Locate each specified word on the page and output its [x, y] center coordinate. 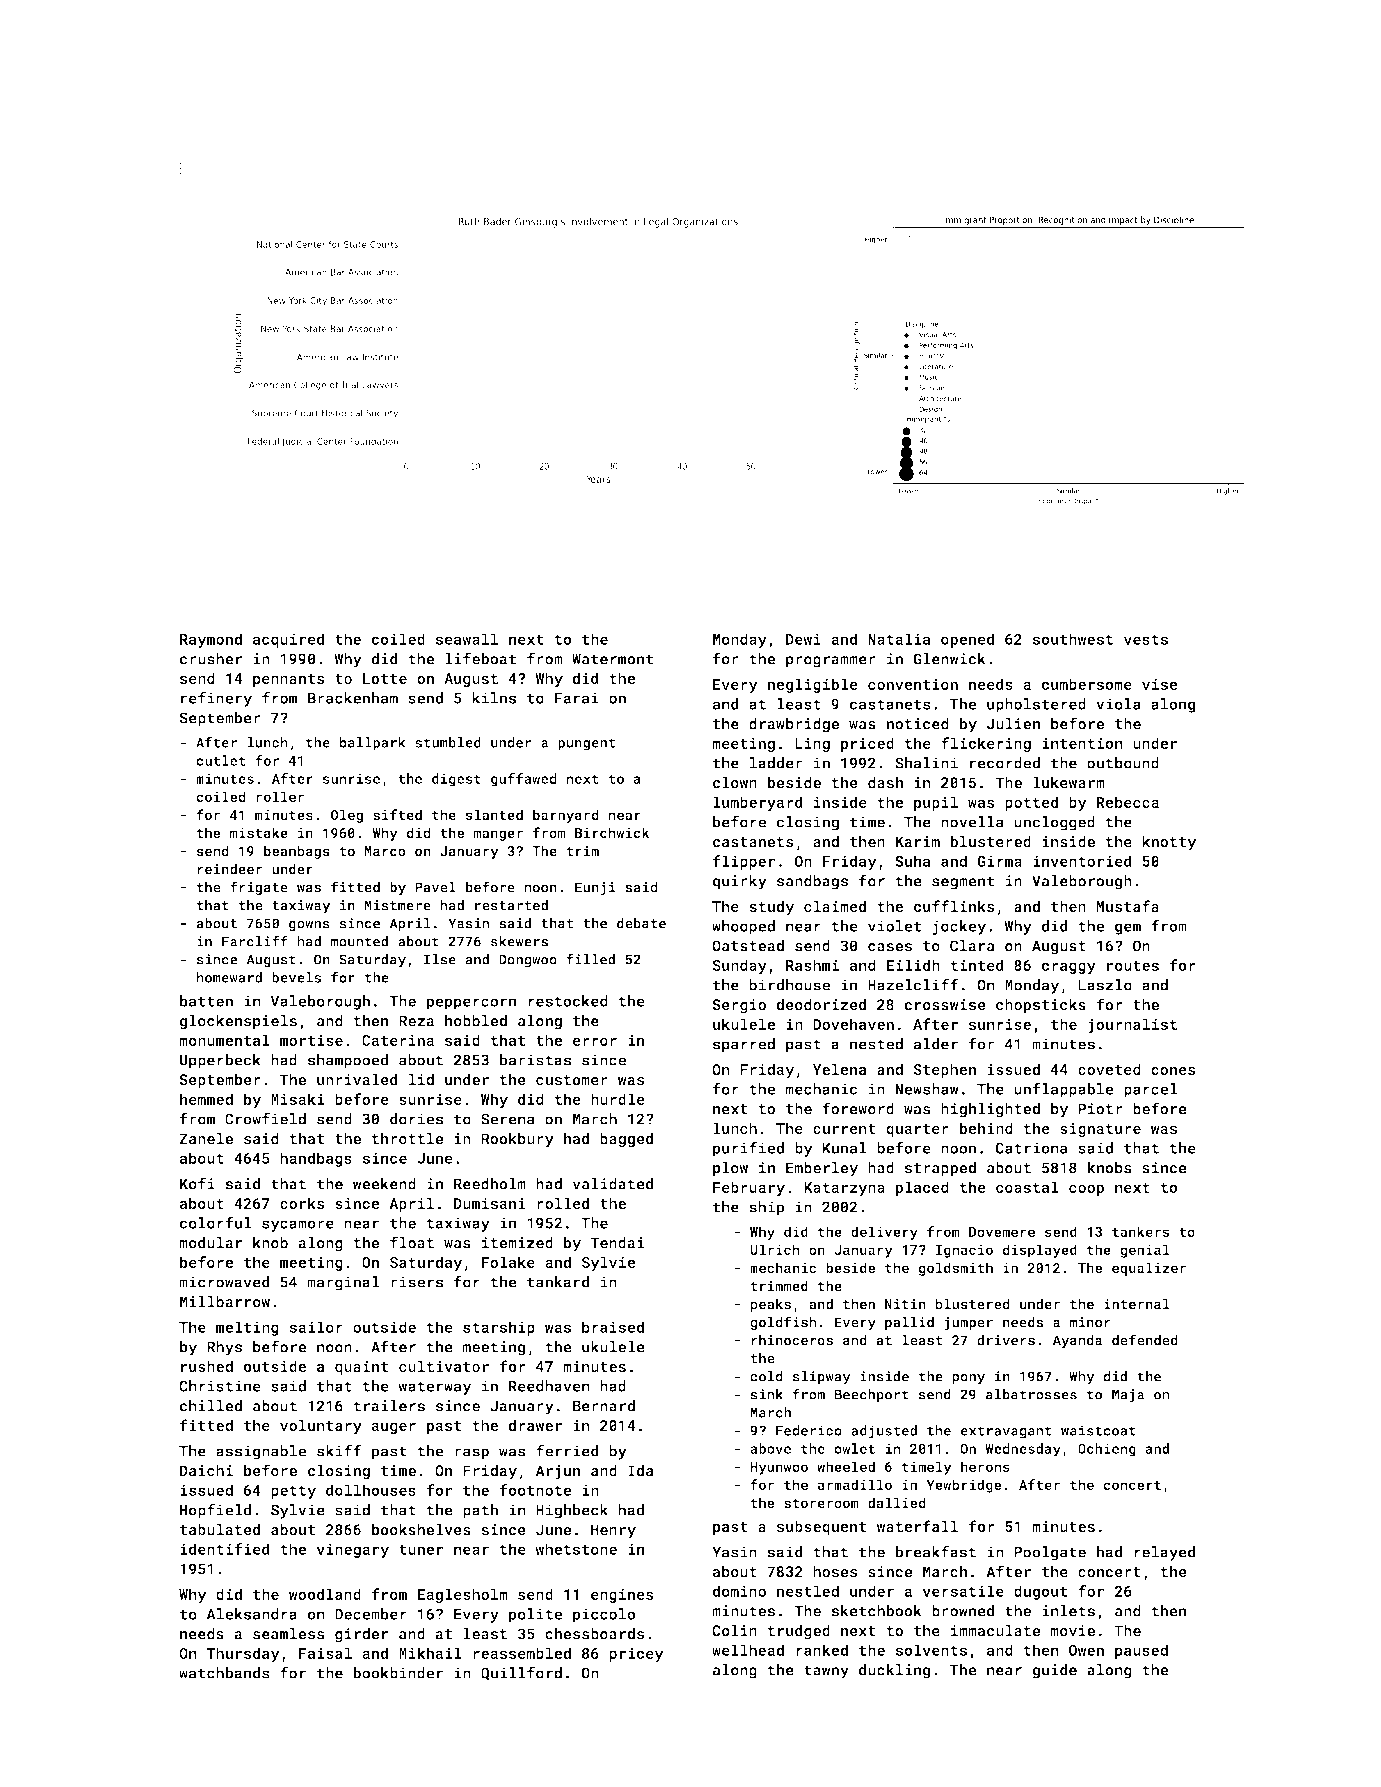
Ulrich [775, 1249]
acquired [288, 640]
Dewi [803, 639]
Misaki [298, 1099]
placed [922, 1188]
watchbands [224, 1673]
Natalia [899, 639]
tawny [826, 1672]
